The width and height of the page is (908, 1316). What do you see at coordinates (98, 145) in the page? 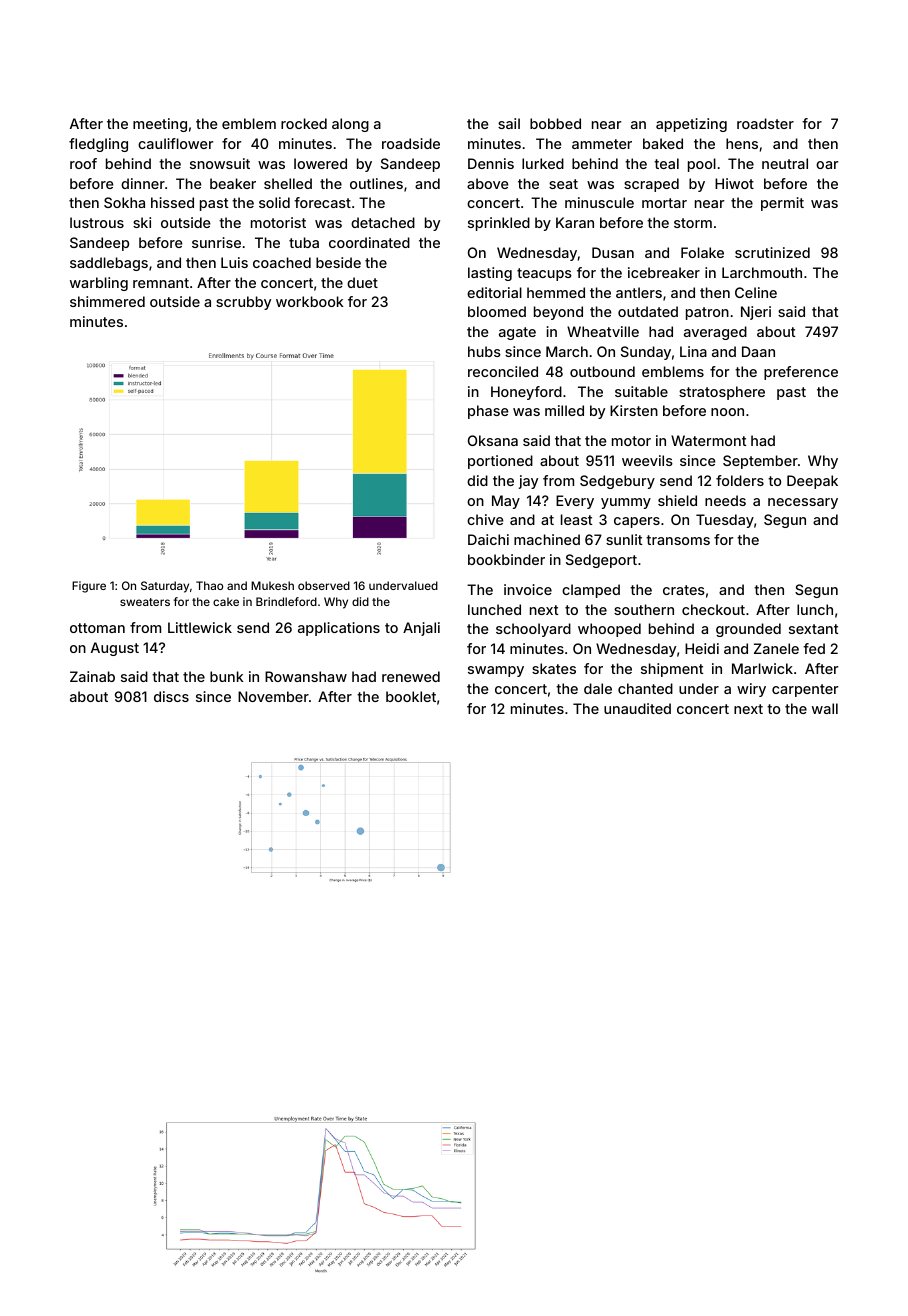
I see `fledgling` at bounding box center [98, 145].
